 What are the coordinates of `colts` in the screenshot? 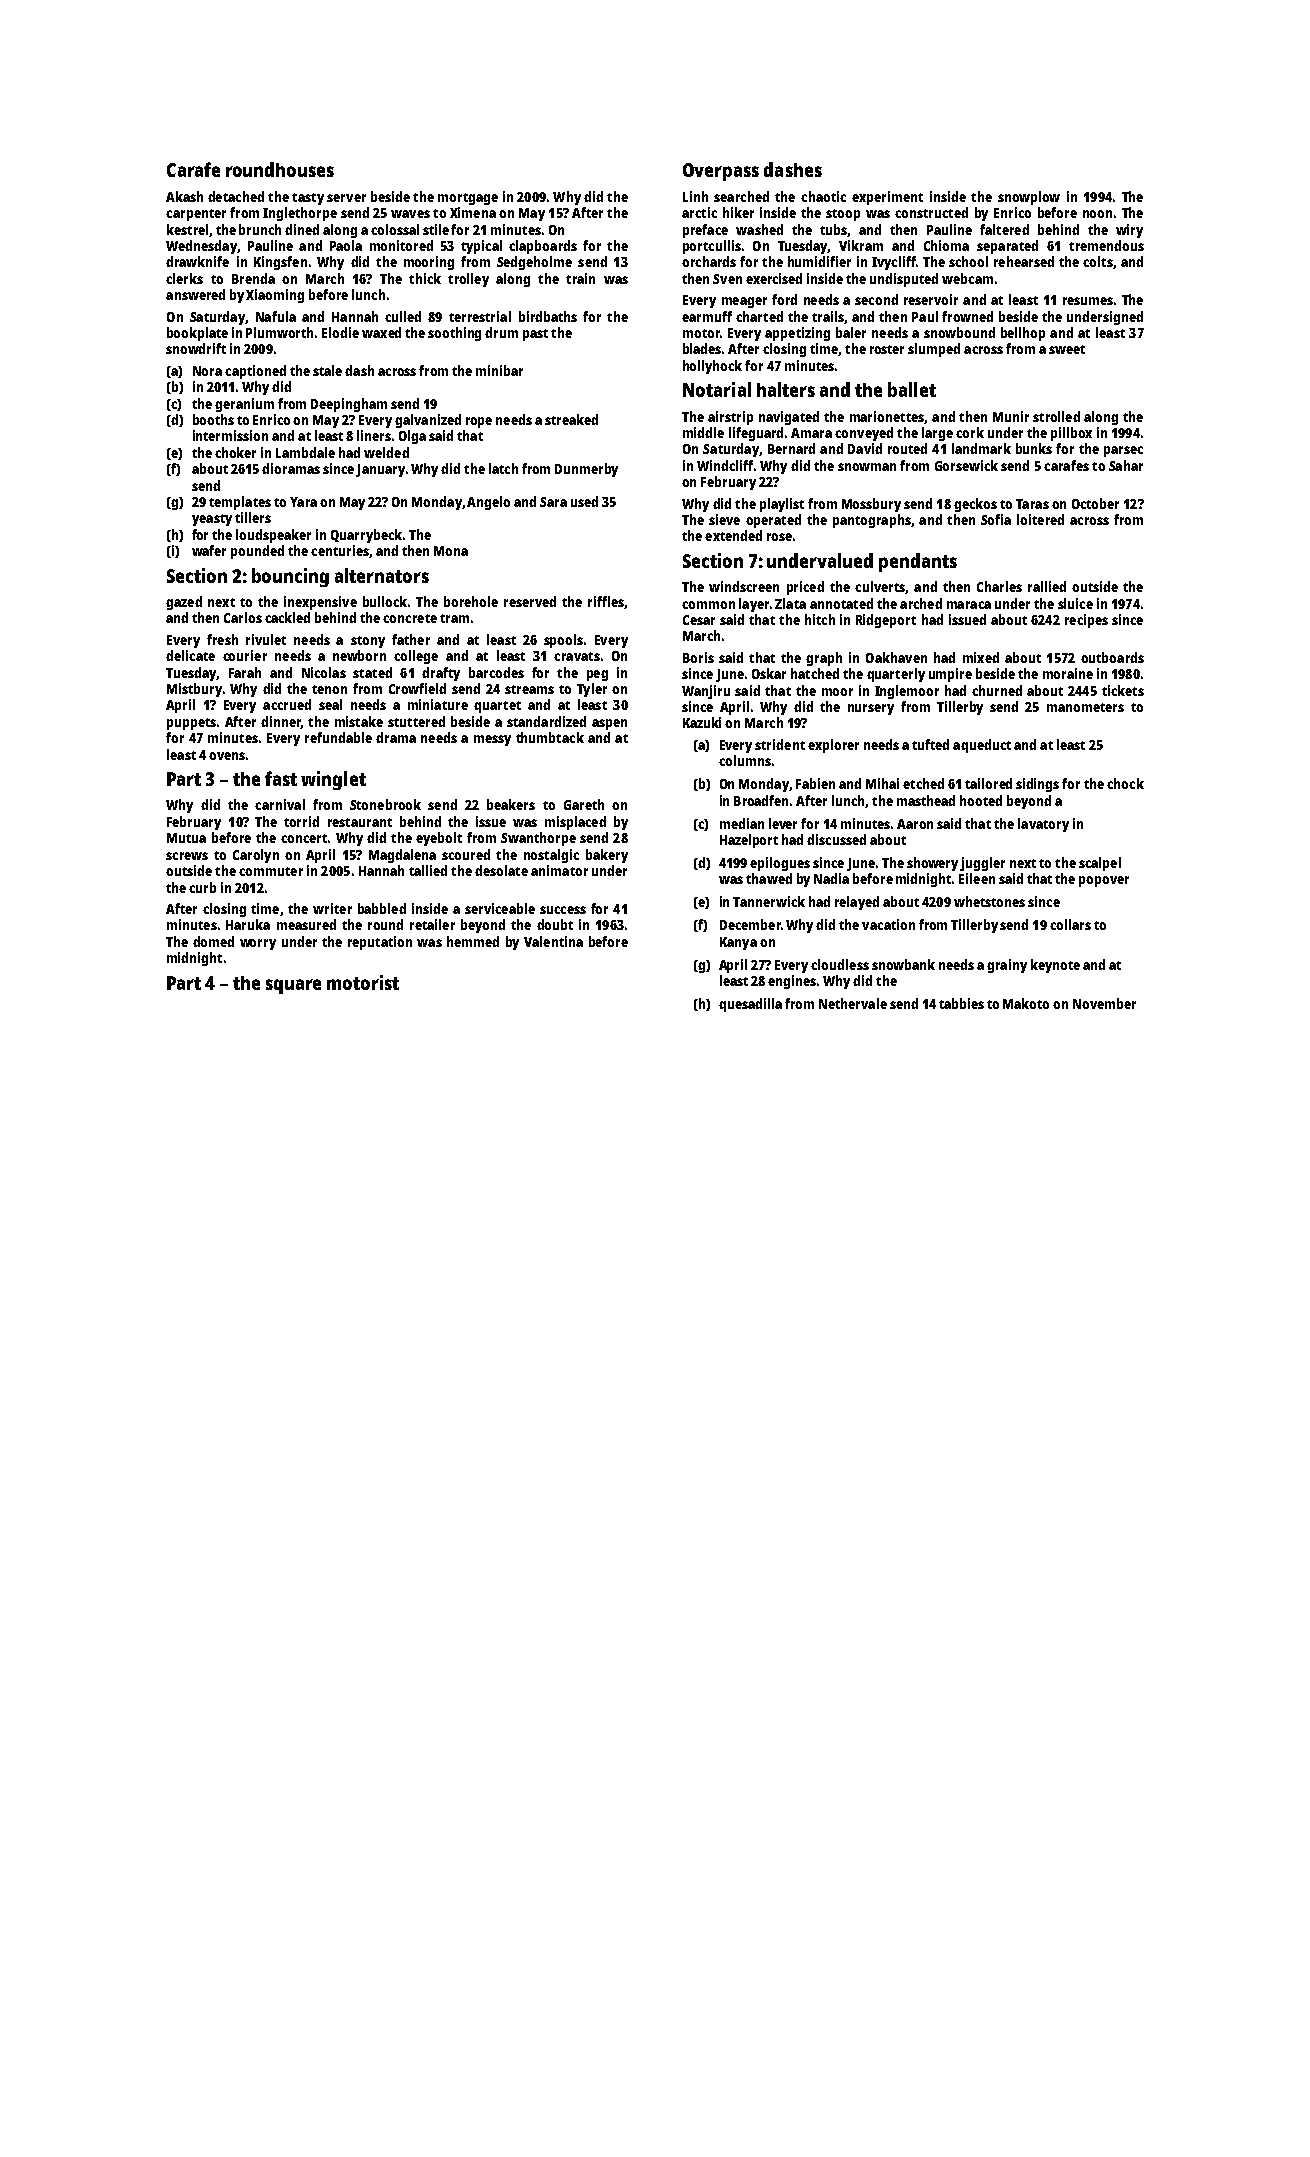 It's located at (1098, 261).
